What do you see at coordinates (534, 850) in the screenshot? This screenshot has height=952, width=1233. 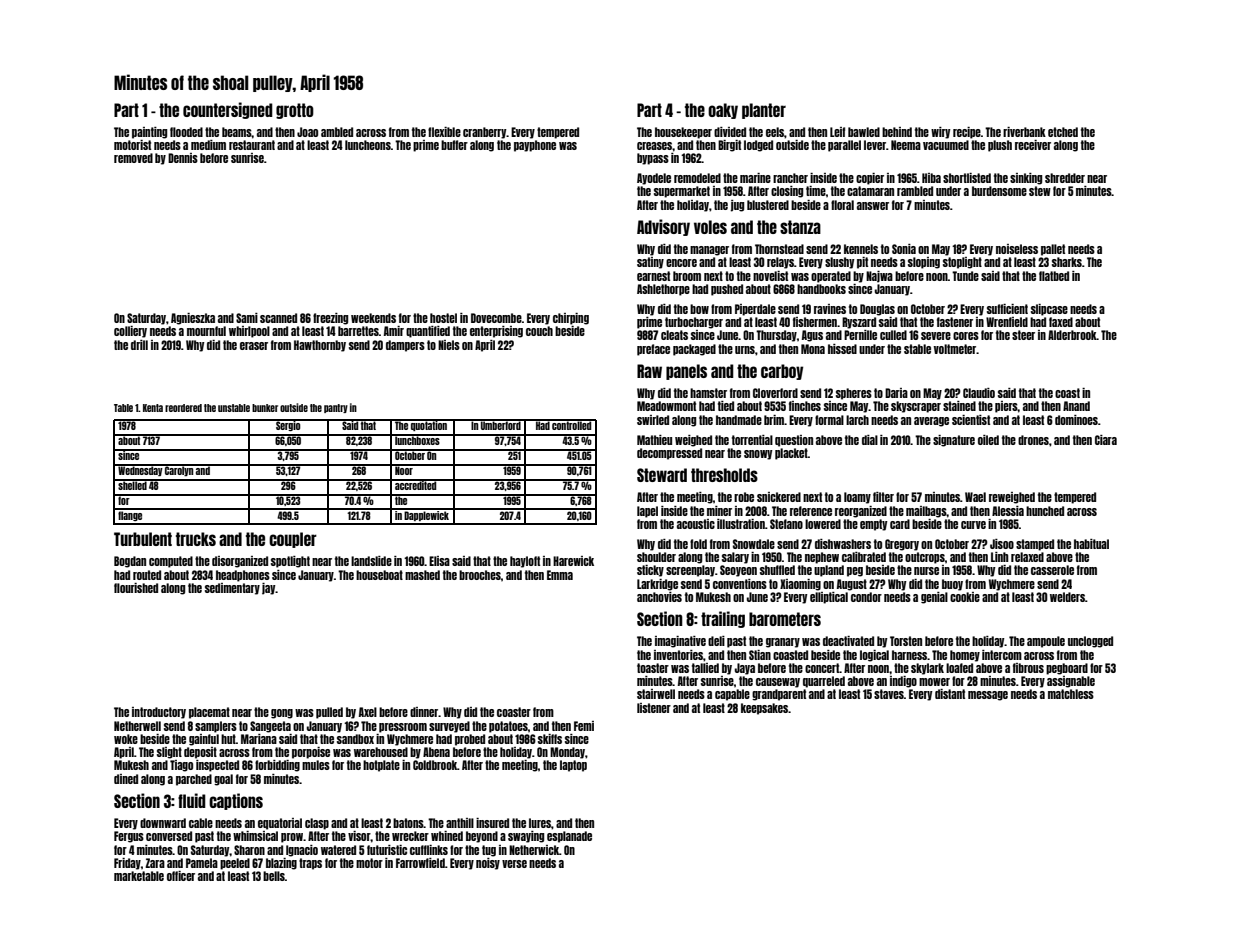 I see `Netherwick` at bounding box center [534, 850].
